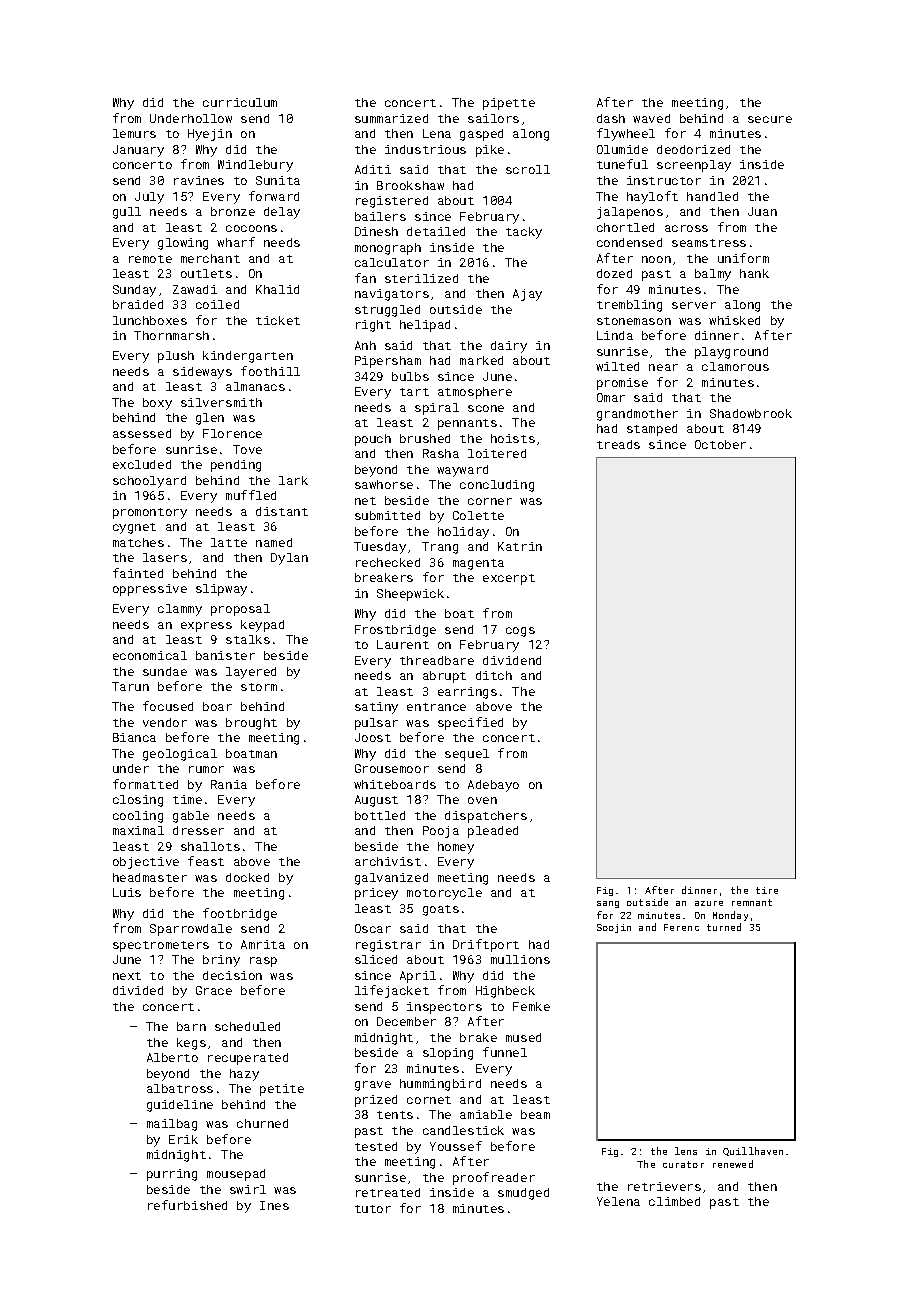  Describe the element at coordinates (770, 119) in the document. I see `secure` at that location.
